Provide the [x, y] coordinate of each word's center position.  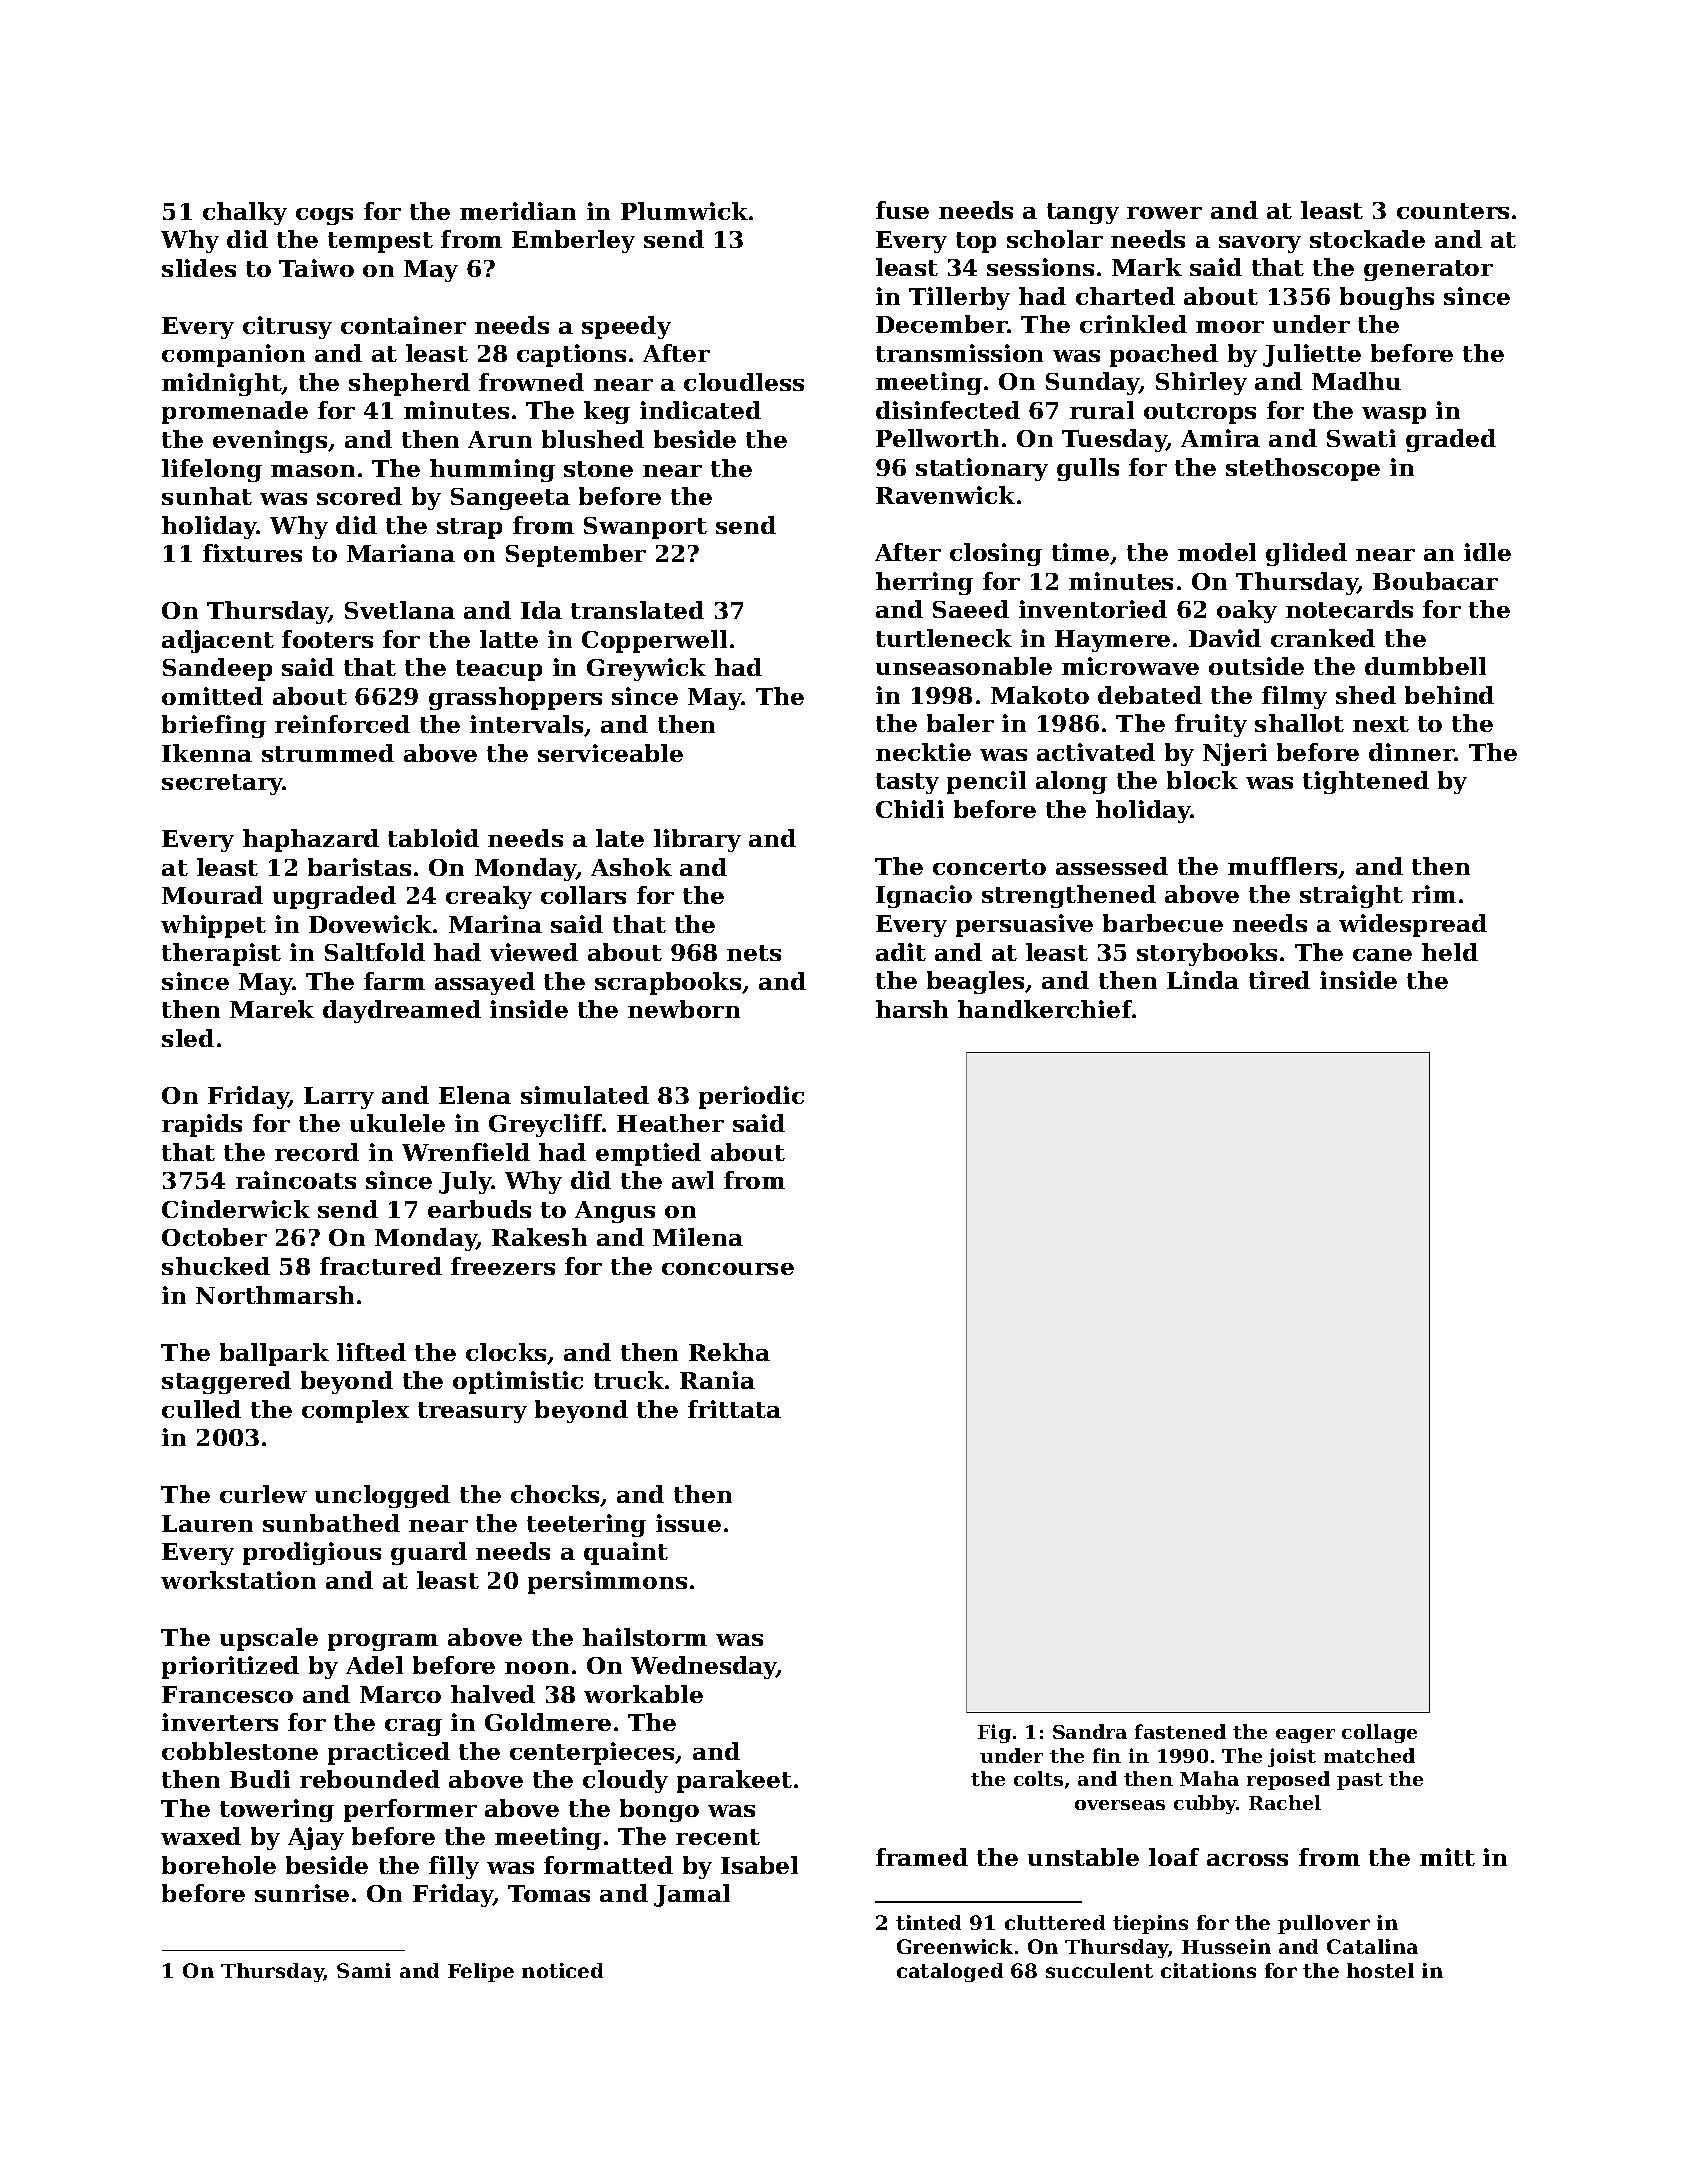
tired [1279, 980]
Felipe [481, 1972]
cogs [324, 216]
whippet [213, 926]
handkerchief [1045, 1009]
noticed [562, 1970]
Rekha [729, 1352]
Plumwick [684, 211]
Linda [1203, 980]
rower [1164, 213]
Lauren [207, 1523]
